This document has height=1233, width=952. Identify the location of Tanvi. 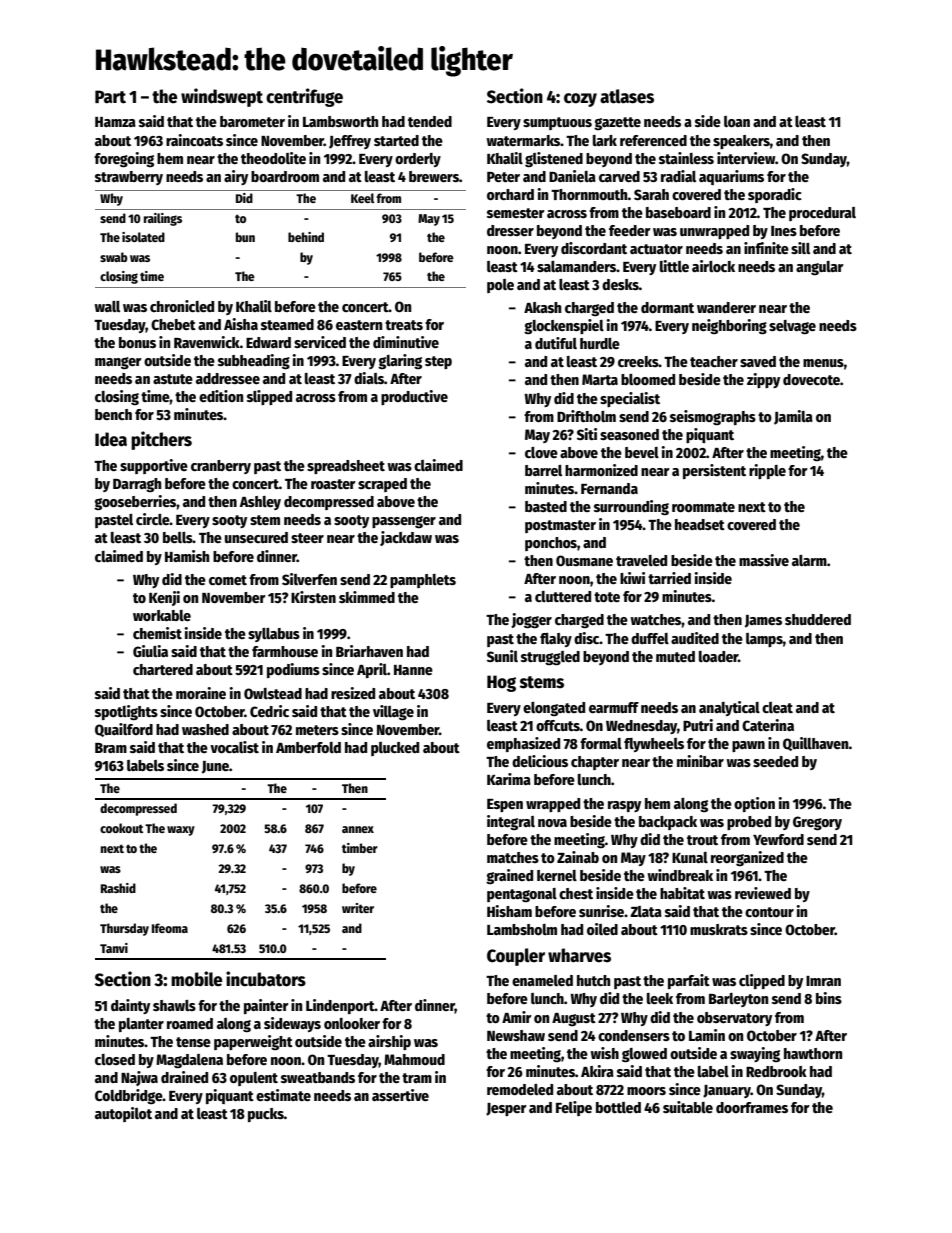
(114, 948).
